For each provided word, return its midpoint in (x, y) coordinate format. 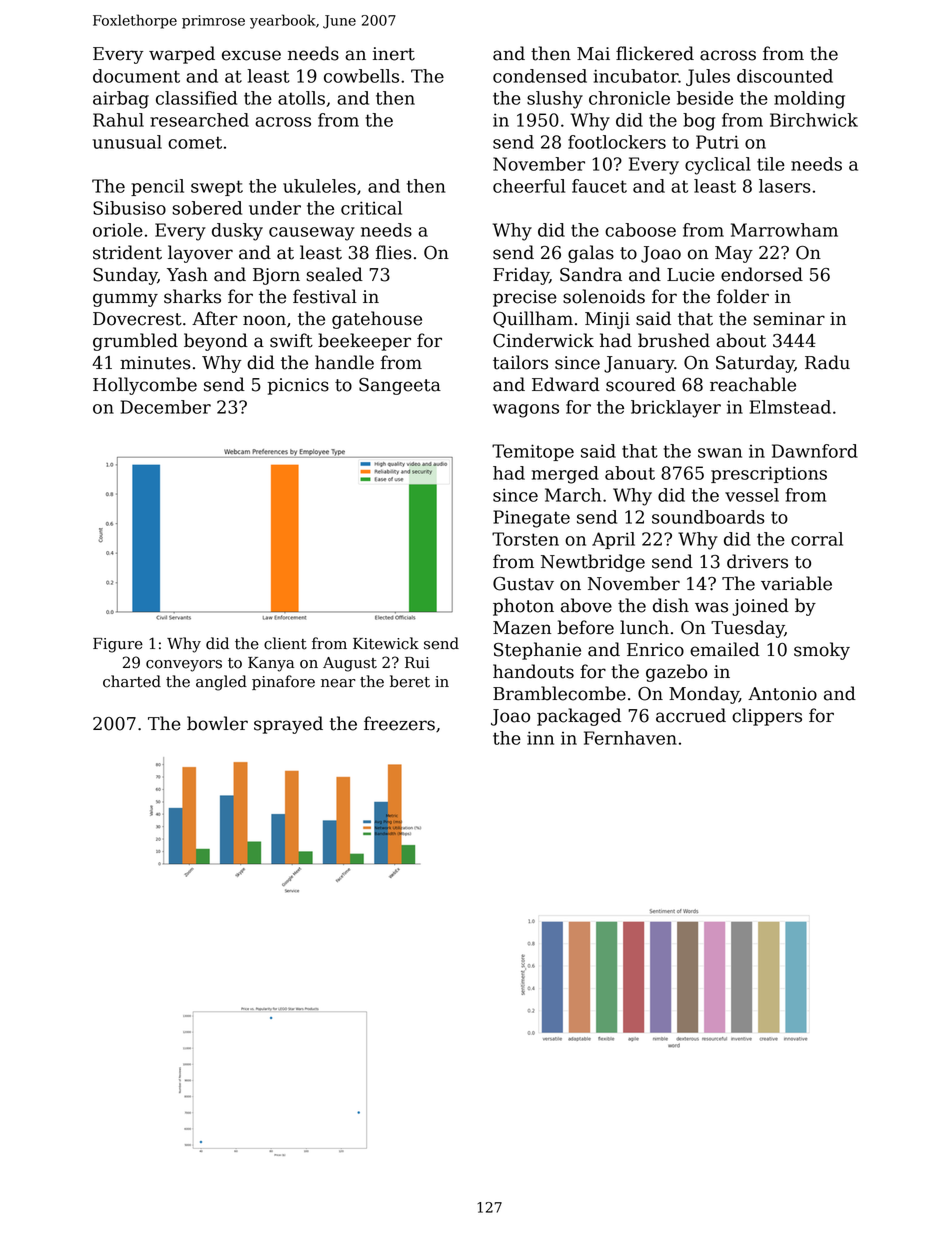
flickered (655, 53)
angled (221, 683)
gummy (125, 300)
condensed (540, 76)
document (136, 76)
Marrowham (784, 230)
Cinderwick (543, 340)
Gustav (523, 584)
